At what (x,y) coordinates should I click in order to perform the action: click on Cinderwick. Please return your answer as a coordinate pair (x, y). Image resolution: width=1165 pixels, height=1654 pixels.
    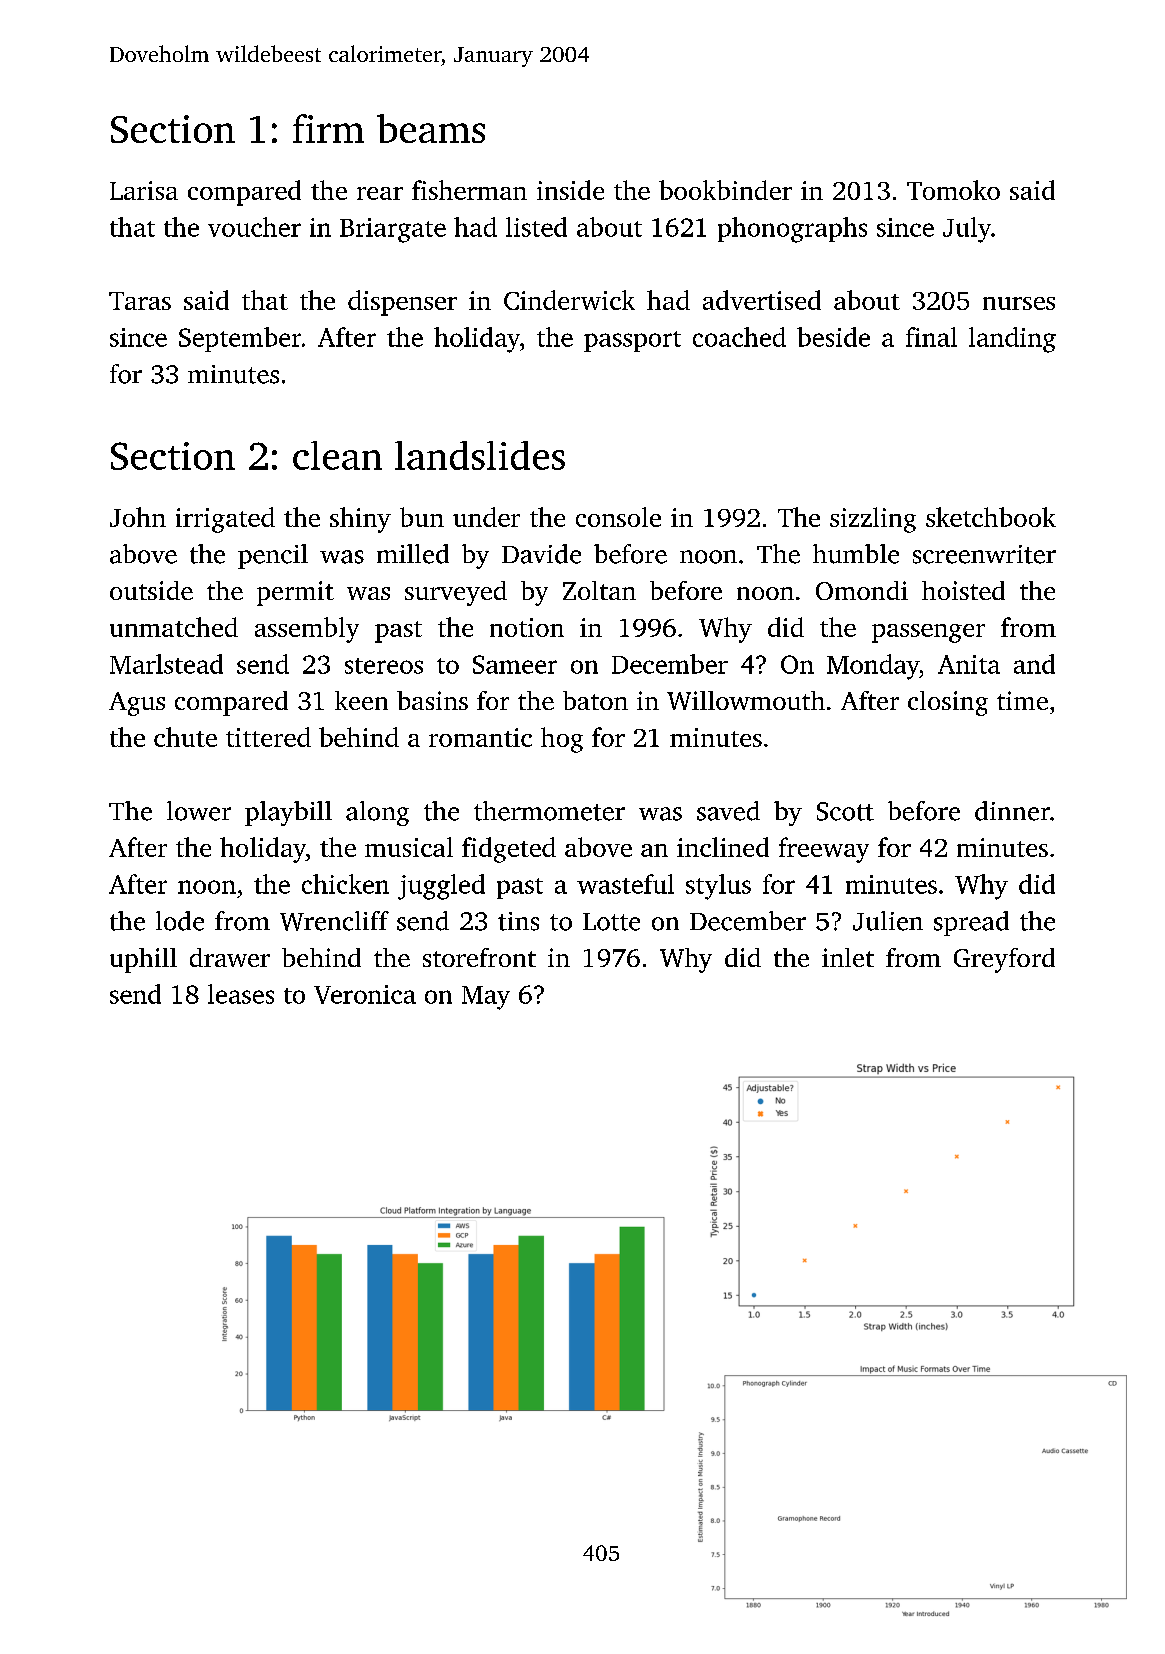
    Looking at the image, I should click on (569, 300).
